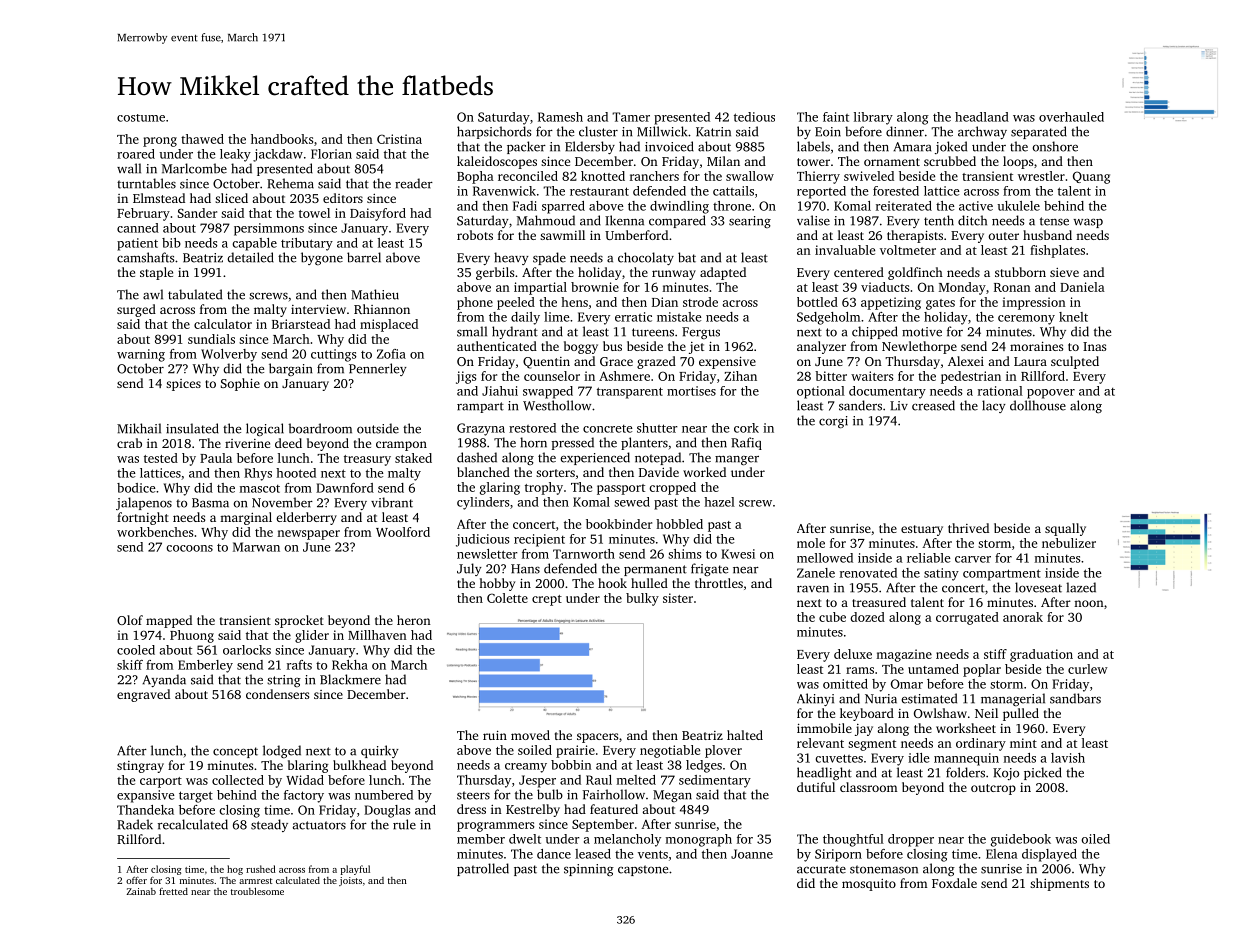 This document has height=952, width=1233. Describe the element at coordinates (643, 870) in the document. I see `capstone` at that location.
